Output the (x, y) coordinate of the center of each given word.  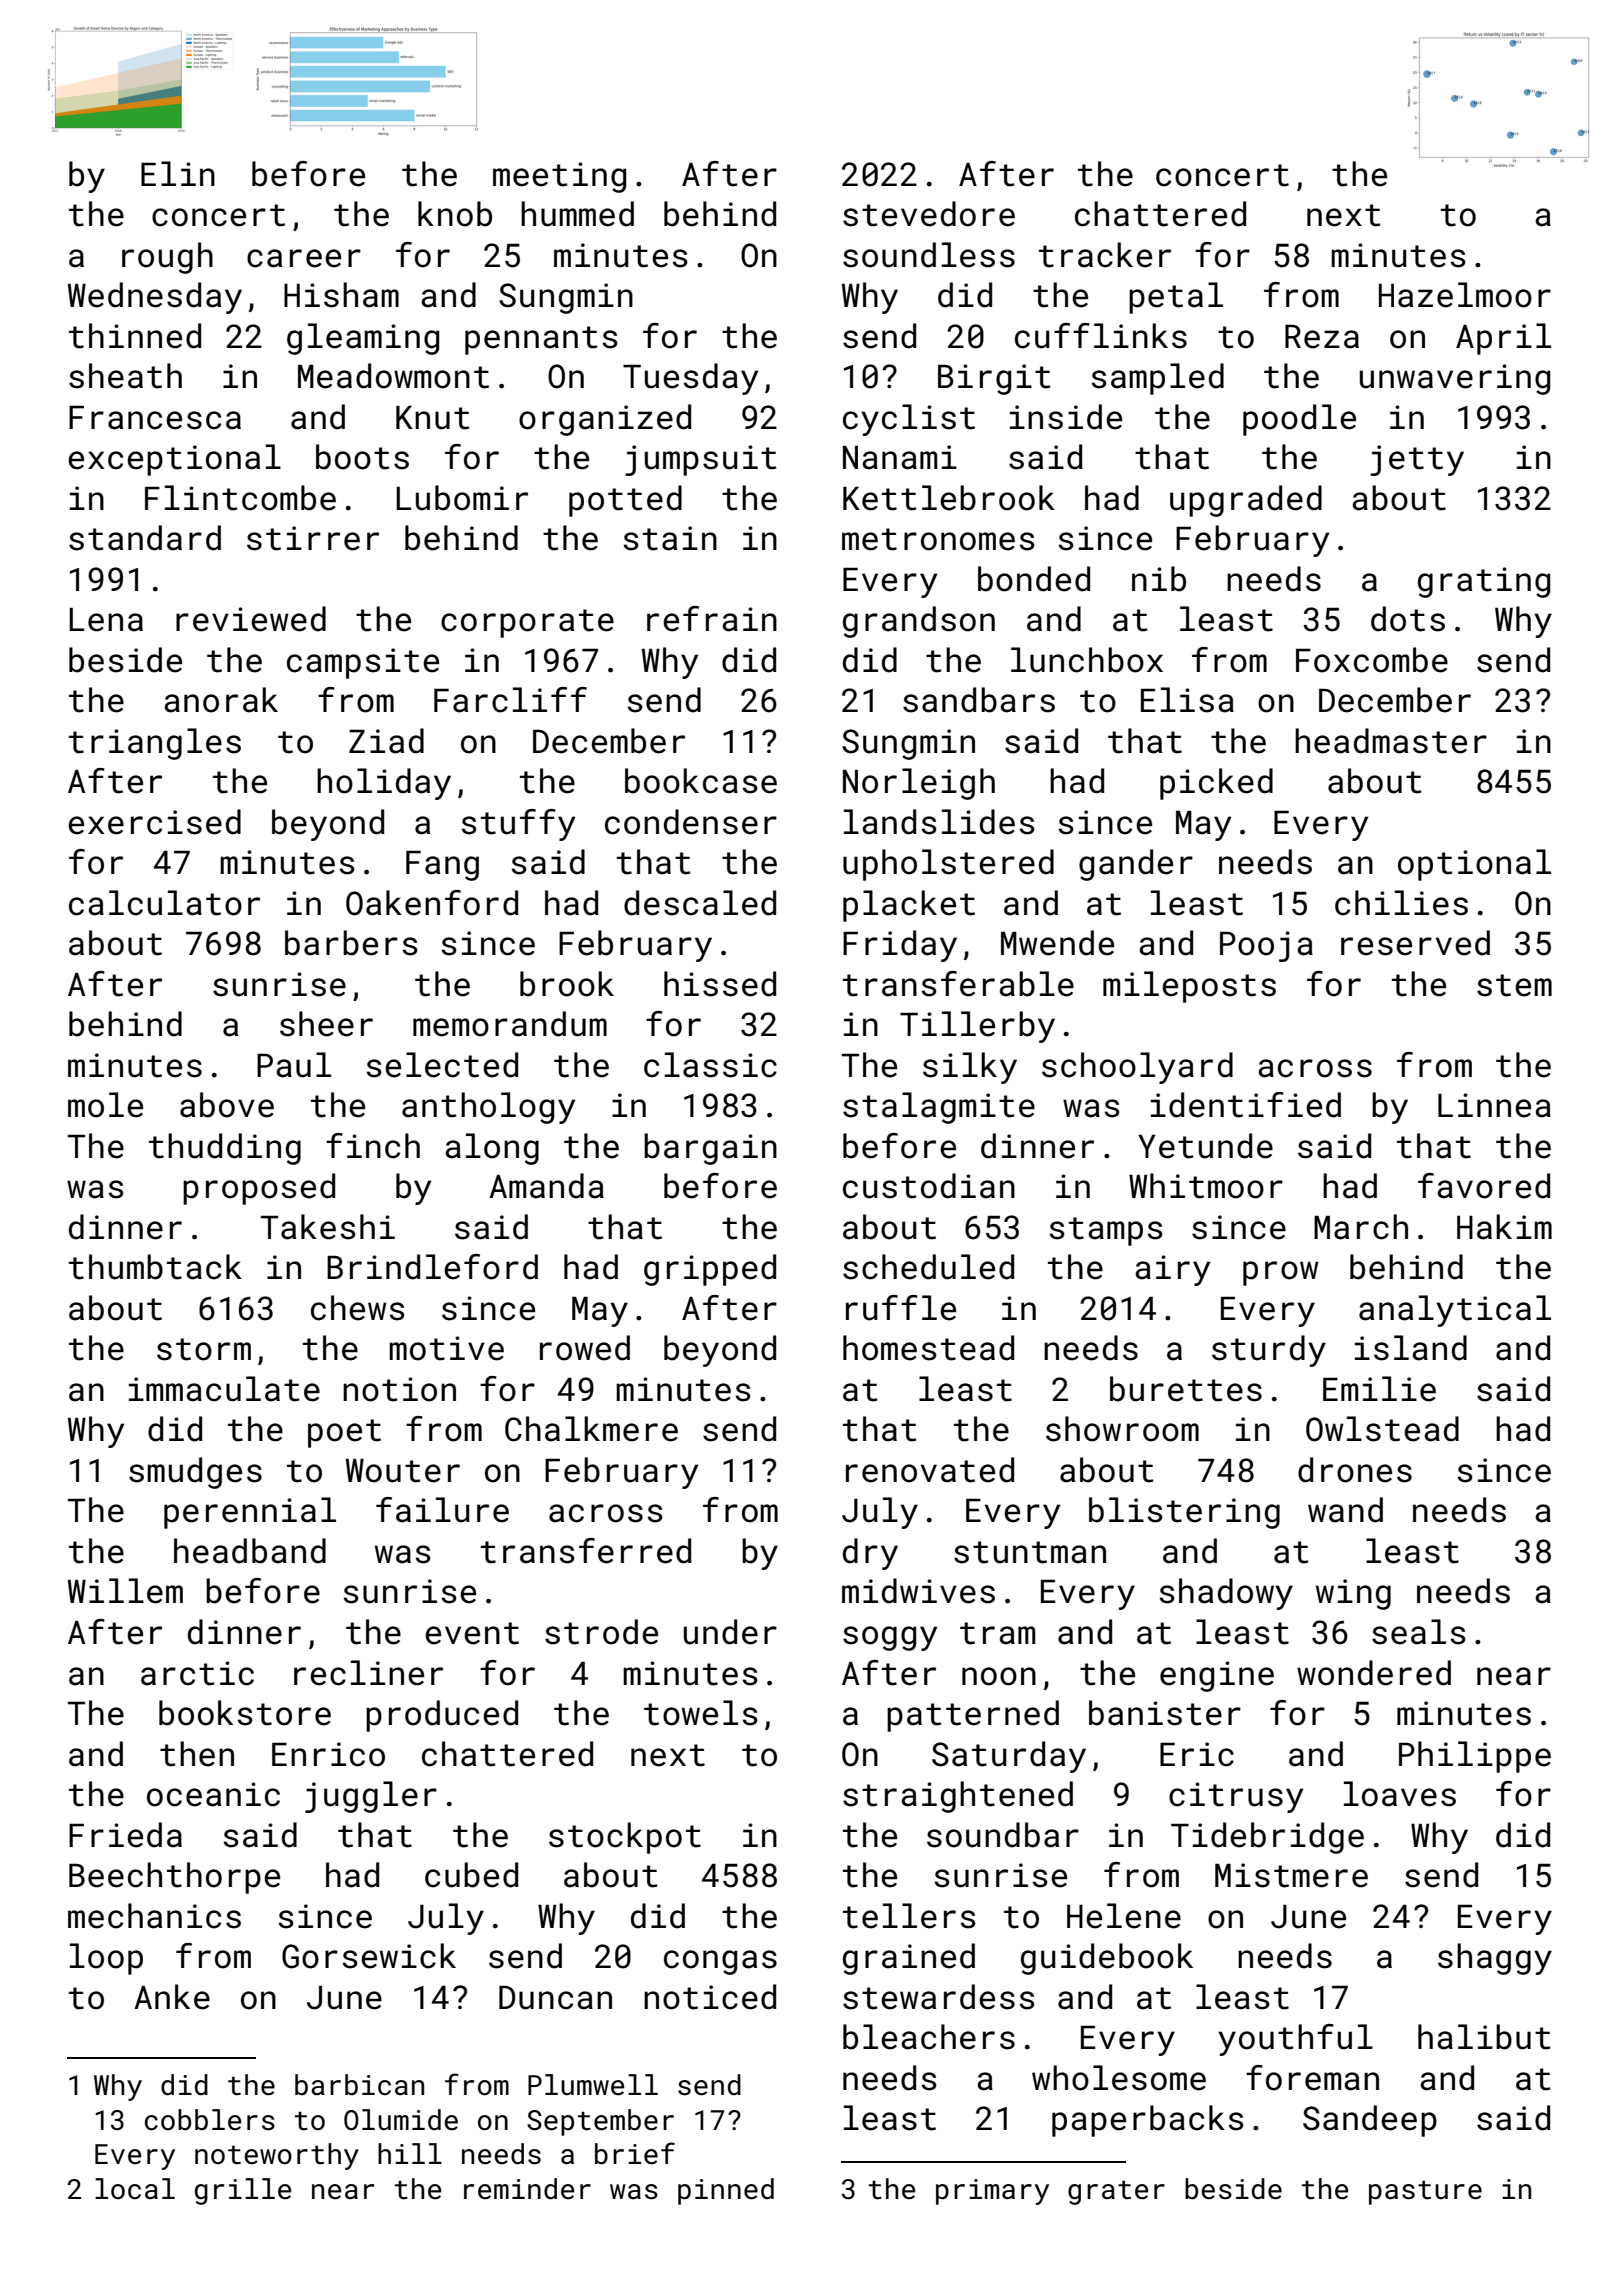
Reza (1322, 337)
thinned (135, 336)
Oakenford (432, 903)
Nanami (900, 457)
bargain (710, 1149)
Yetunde (1205, 1146)
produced (442, 1716)
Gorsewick (369, 1956)
